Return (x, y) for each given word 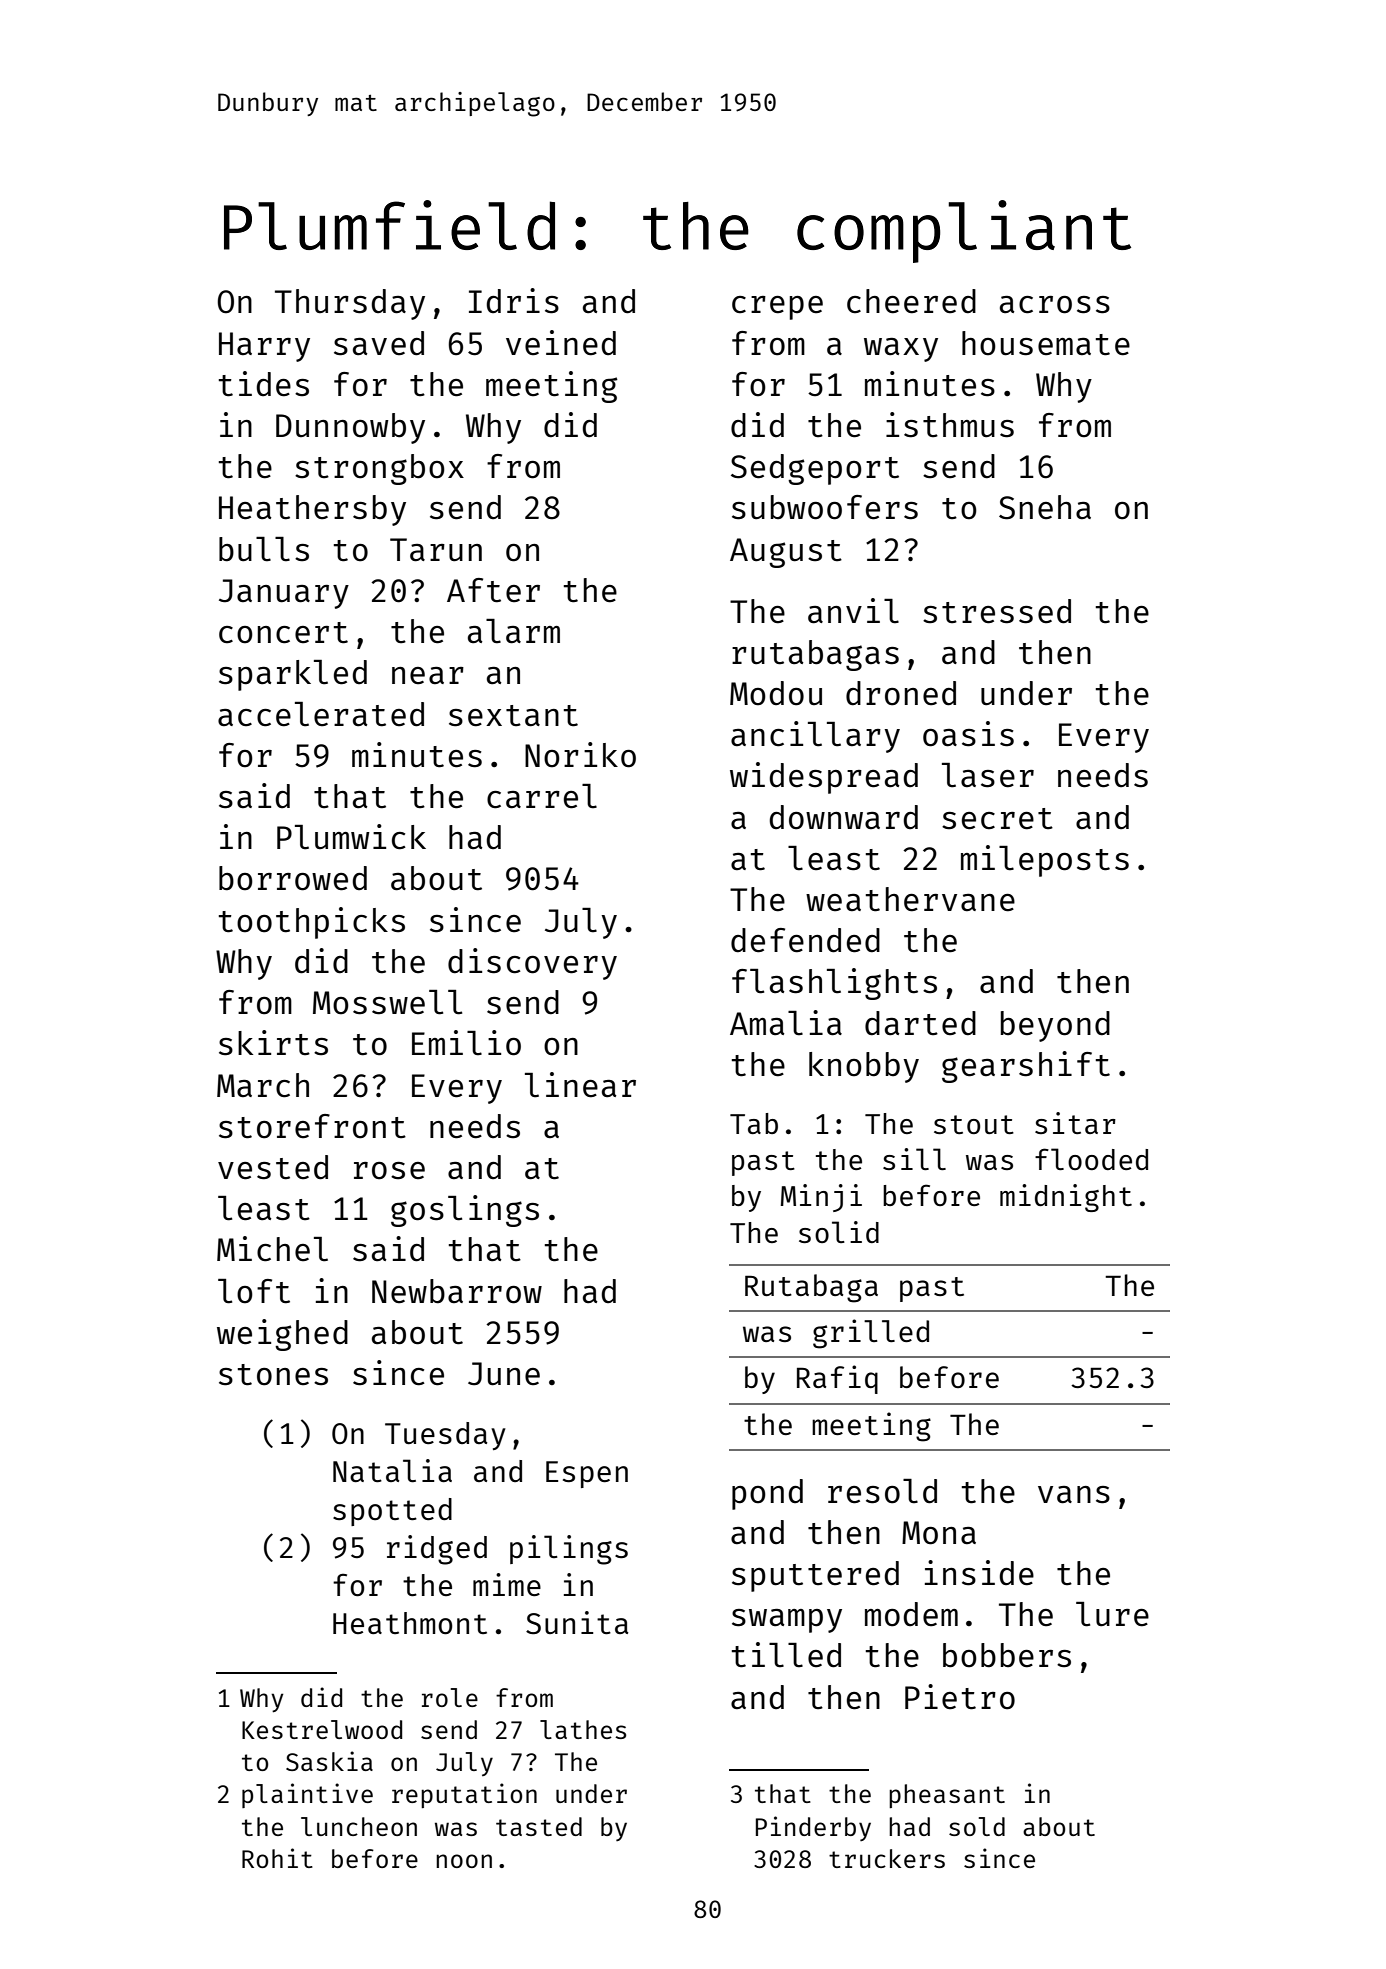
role (450, 1697)
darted (920, 1023)
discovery (532, 964)
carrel (542, 796)
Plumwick (351, 837)
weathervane (910, 899)
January (284, 594)
